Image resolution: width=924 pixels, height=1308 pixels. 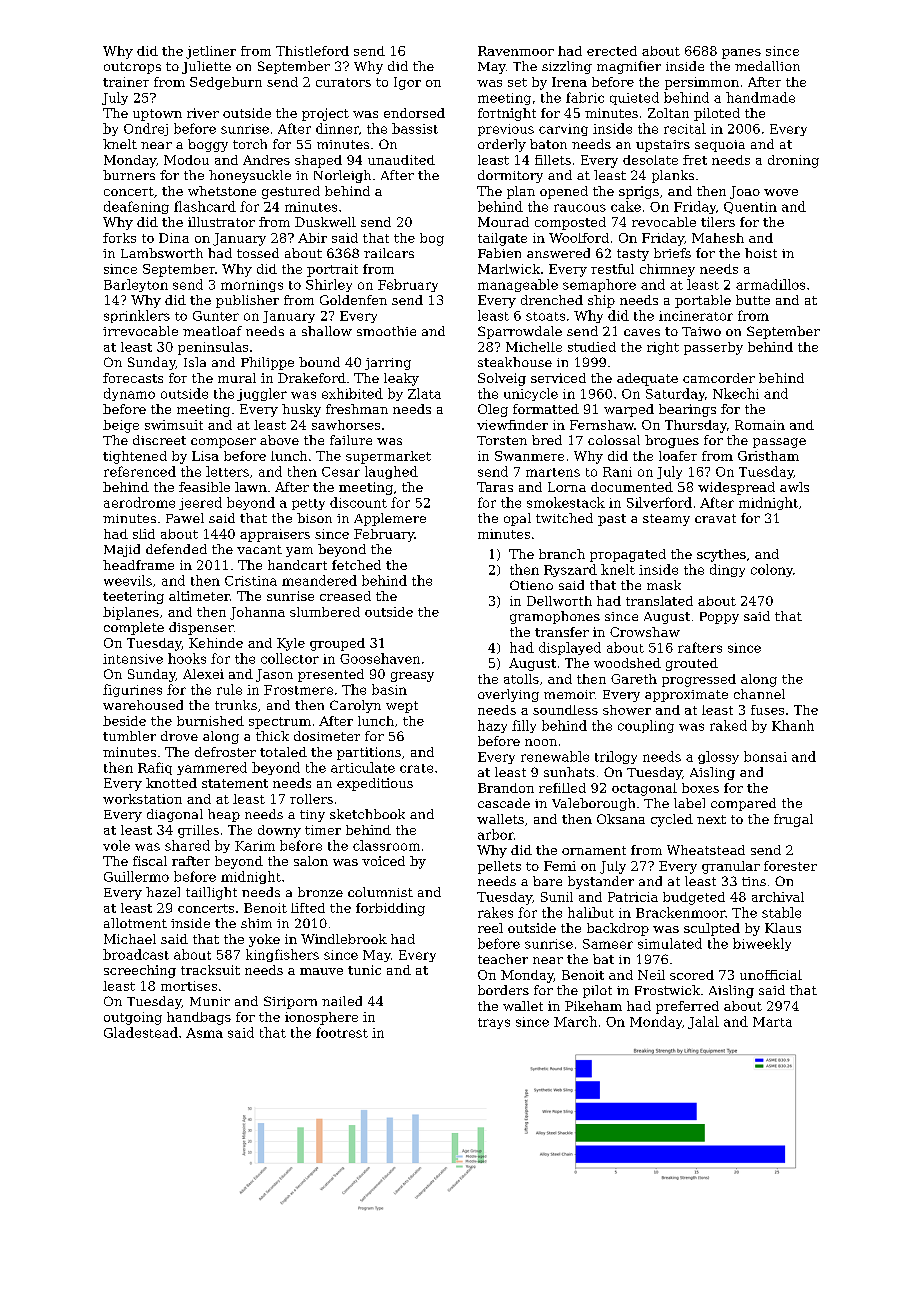 I want to click on smoothie, so click(x=386, y=331).
